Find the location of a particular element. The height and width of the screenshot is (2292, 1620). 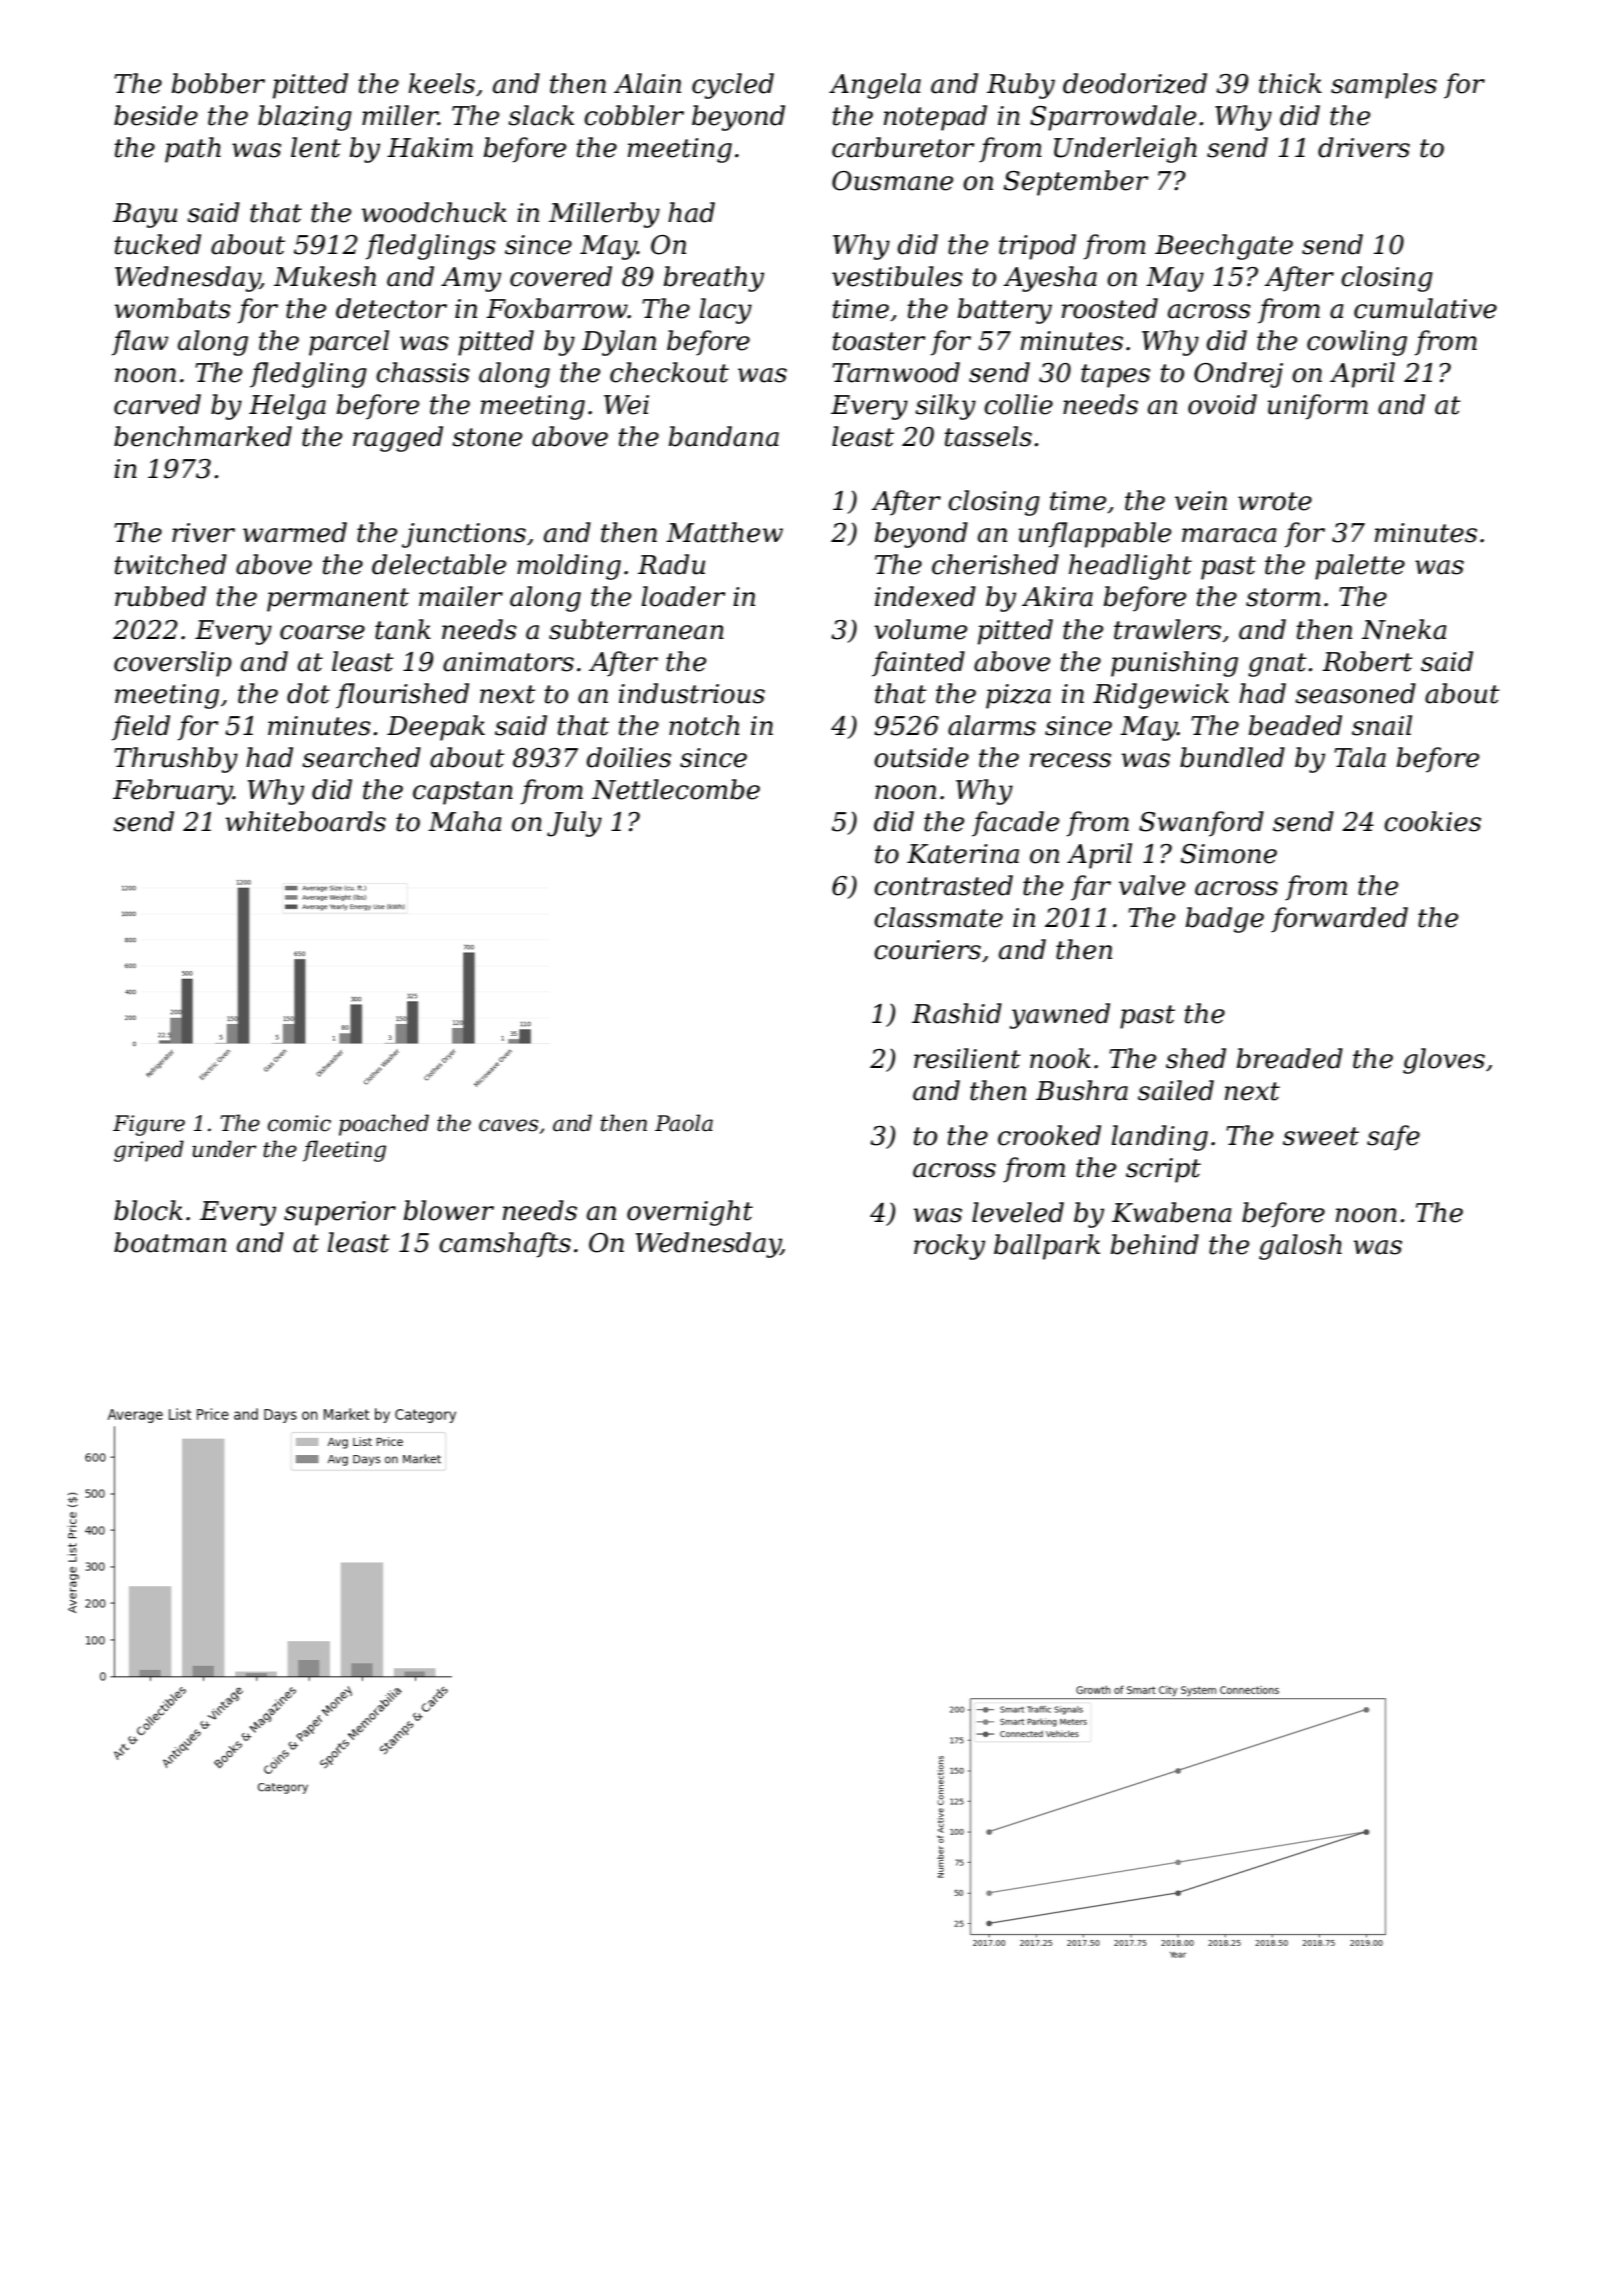

bandana is located at coordinates (724, 436).
